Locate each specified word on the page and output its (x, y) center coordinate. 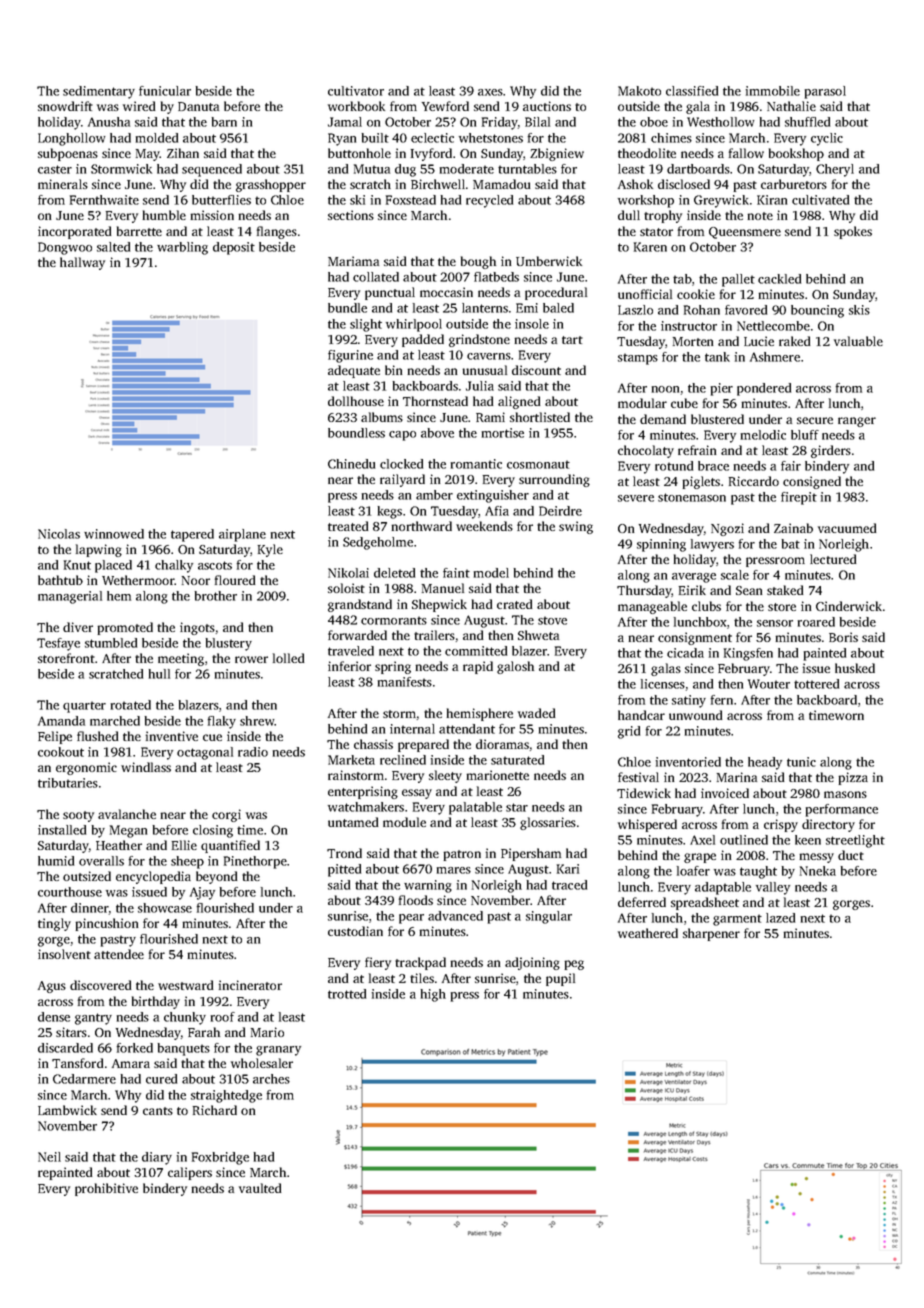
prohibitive (106, 1189)
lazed (780, 918)
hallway (82, 263)
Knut (77, 565)
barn (224, 122)
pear (411, 919)
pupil (560, 979)
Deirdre (560, 511)
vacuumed (847, 528)
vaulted (260, 1188)
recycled (489, 201)
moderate (467, 169)
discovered (100, 985)
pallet (738, 280)
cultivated (820, 200)
